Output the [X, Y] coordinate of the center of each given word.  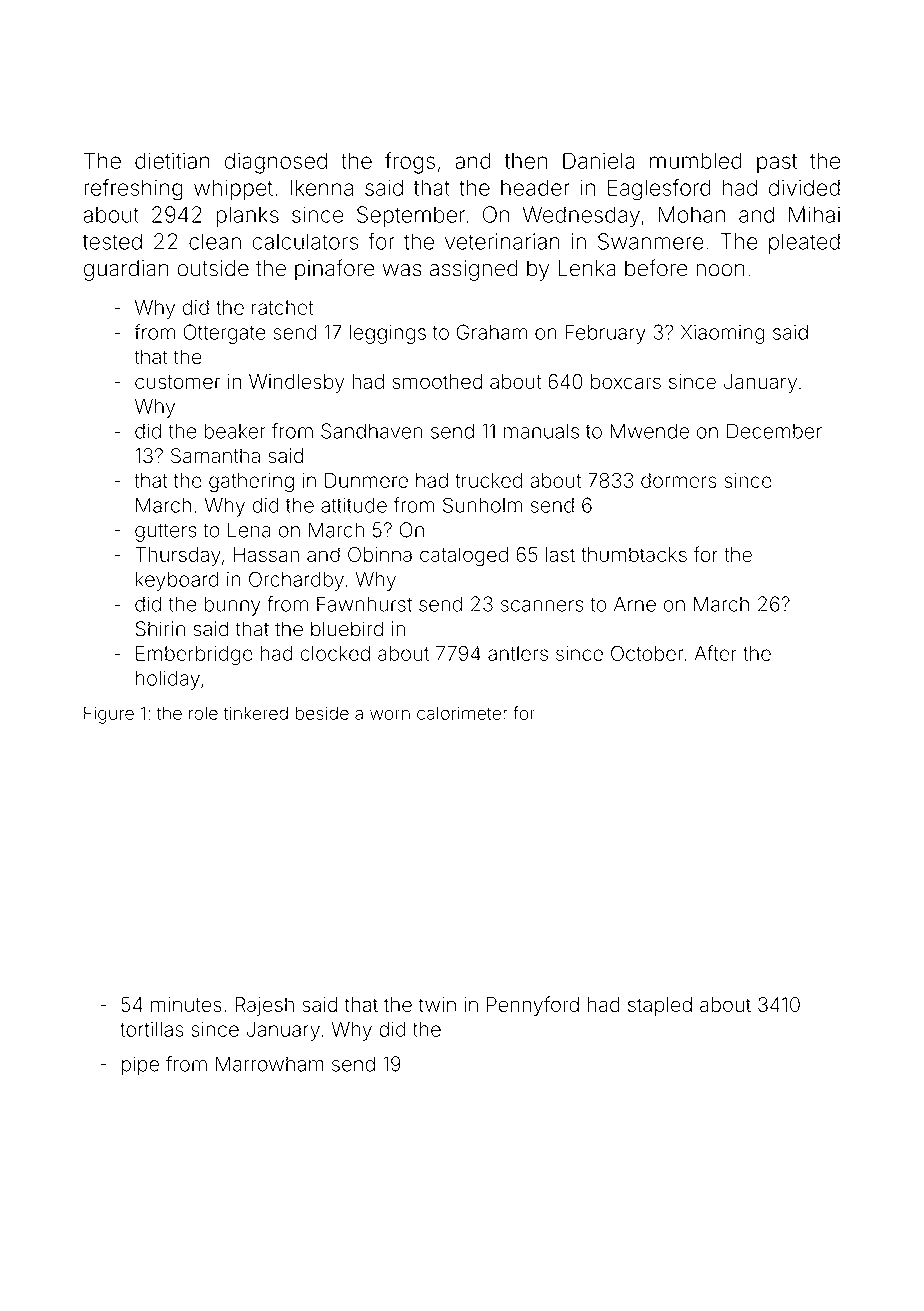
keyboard [177, 581]
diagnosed [276, 163]
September [411, 216]
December [774, 431]
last [560, 554]
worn [390, 714]
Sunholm [482, 505]
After [715, 653]
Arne [635, 604]
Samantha [215, 456]
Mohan [692, 214]
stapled [660, 1006]
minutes [186, 1004]
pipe [140, 1066]
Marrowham [270, 1064]
